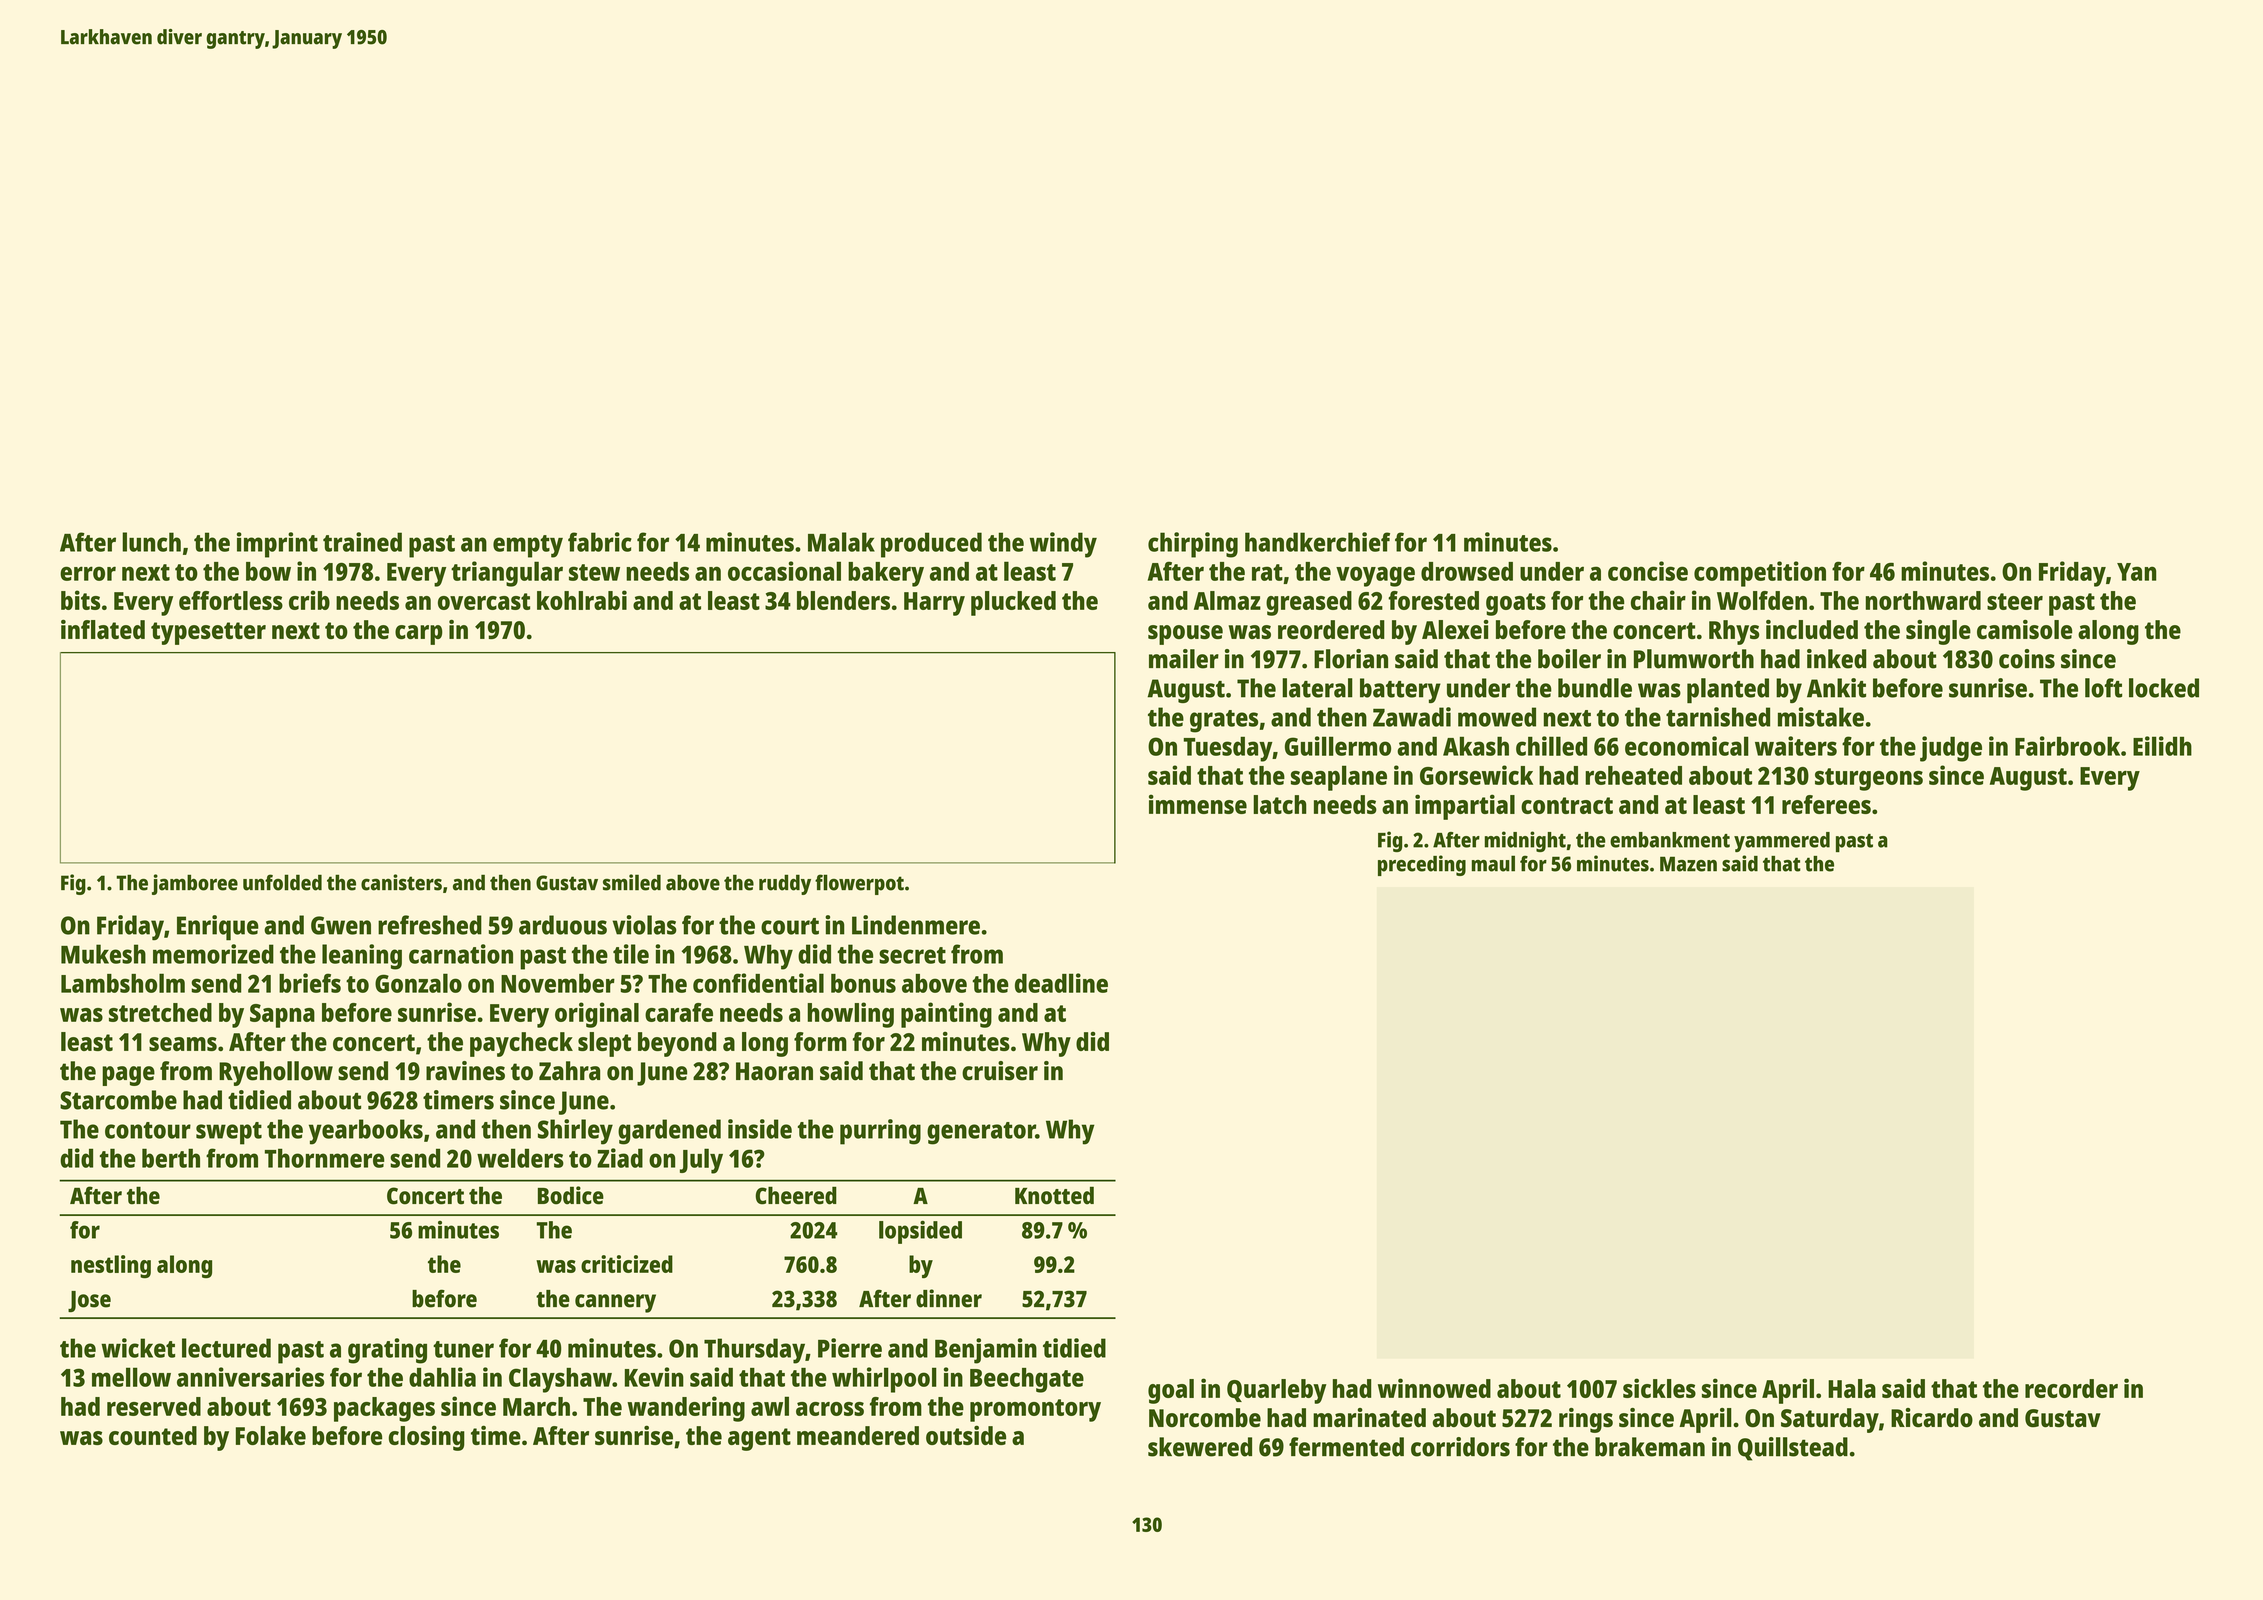 The height and width of the page is (1600, 2263). I want to click on counted, so click(153, 1435).
